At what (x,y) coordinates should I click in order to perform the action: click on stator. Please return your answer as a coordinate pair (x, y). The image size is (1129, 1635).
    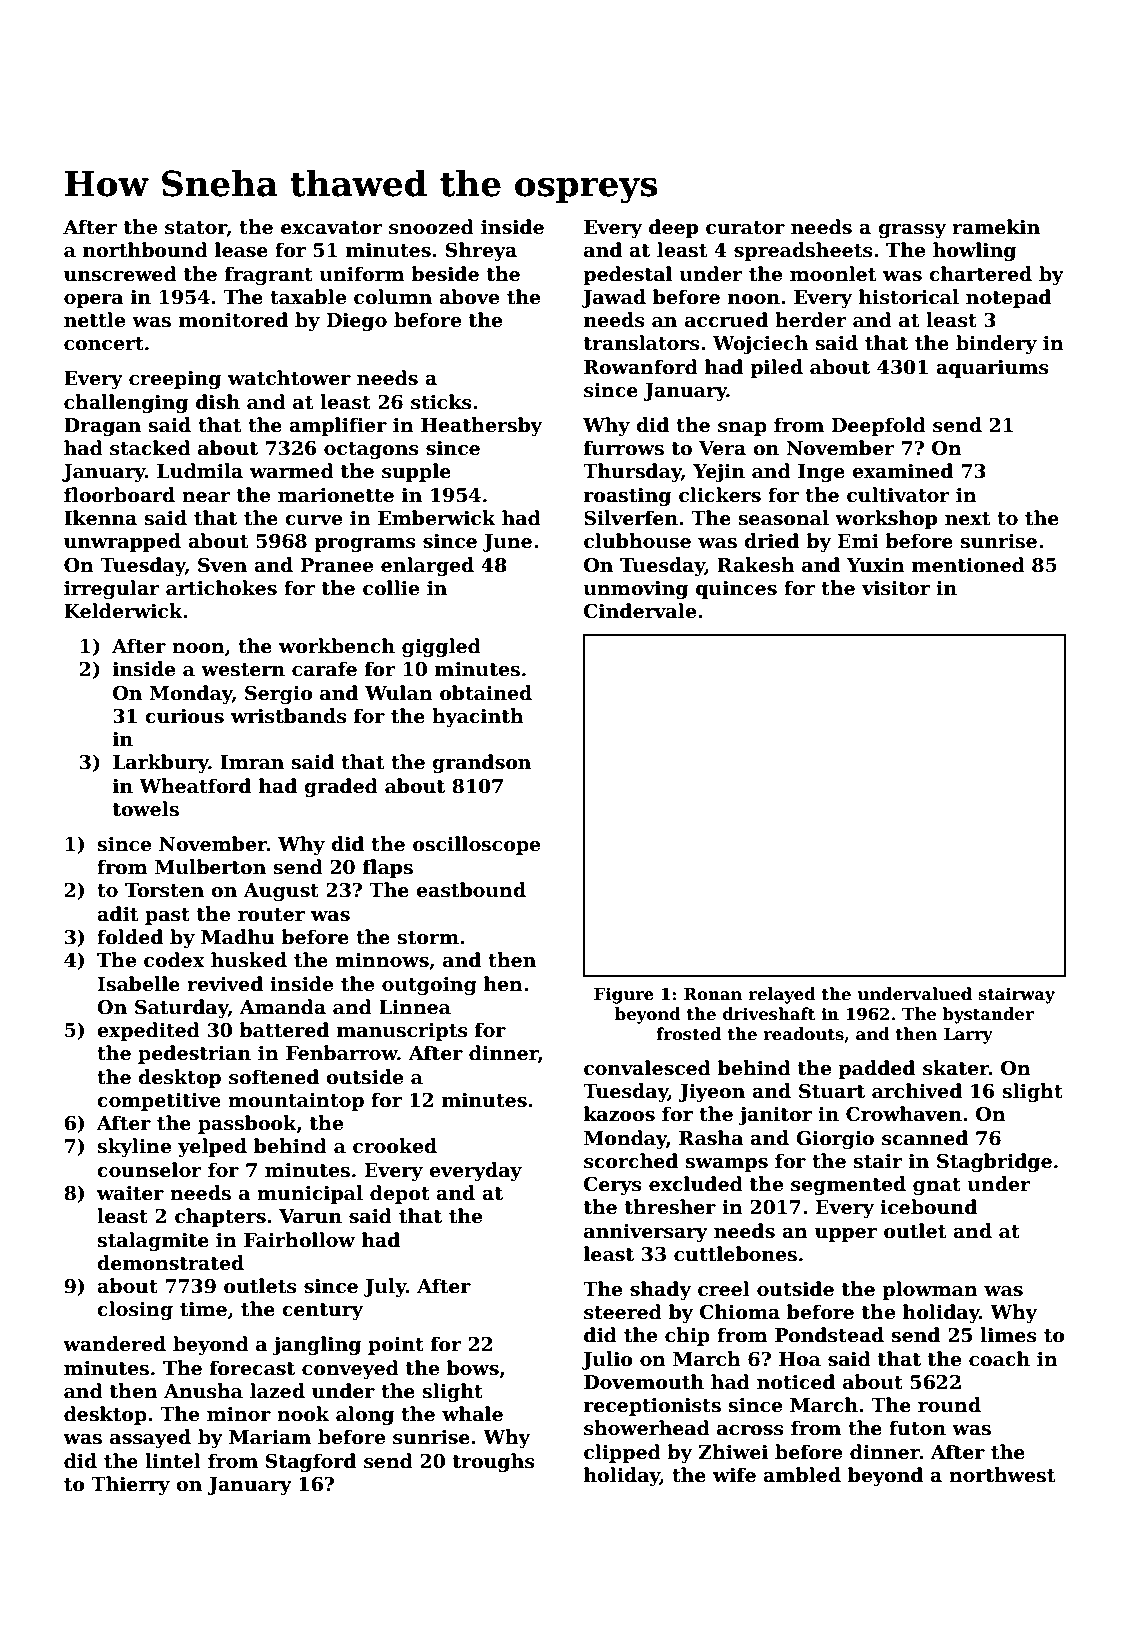
    Looking at the image, I should click on (196, 229).
